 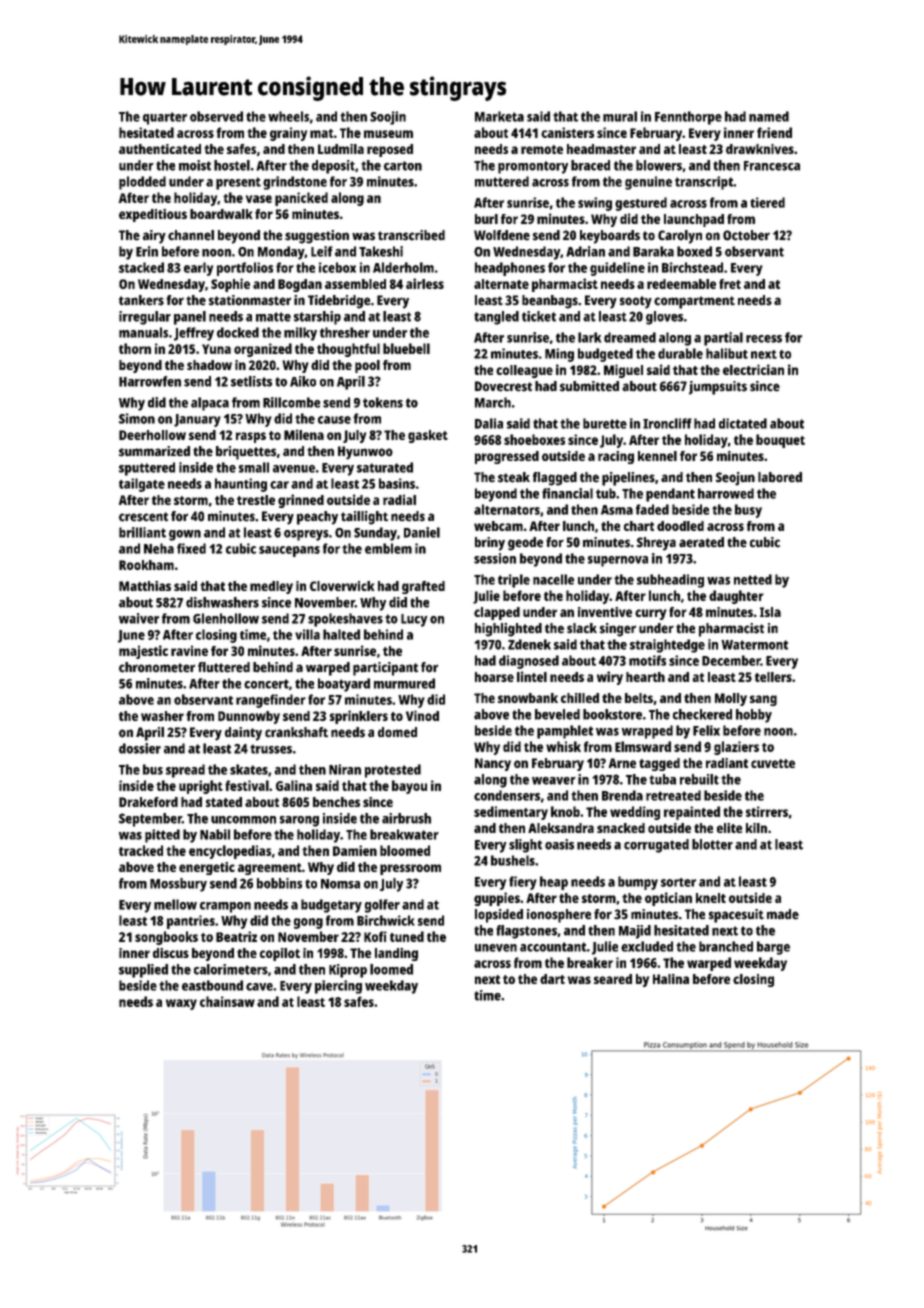 What do you see at coordinates (559, 355) in the document?
I see `Ming` at bounding box center [559, 355].
